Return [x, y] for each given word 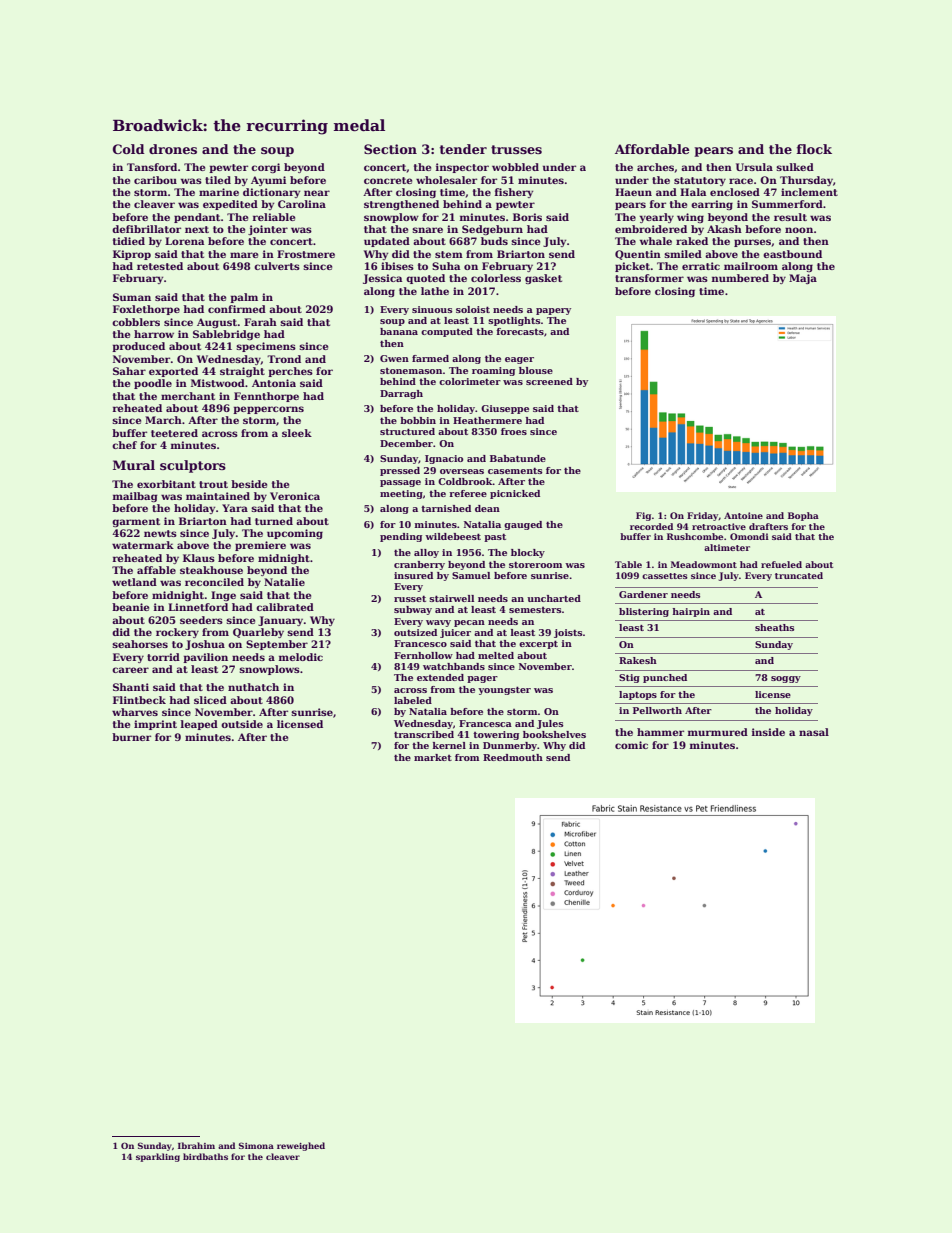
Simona [256, 1145]
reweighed [301, 1146]
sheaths [774, 627]
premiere [260, 546]
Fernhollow [423, 655]
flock [814, 149]
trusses [516, 149]
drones [173, 149]
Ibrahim [196, 1145]
